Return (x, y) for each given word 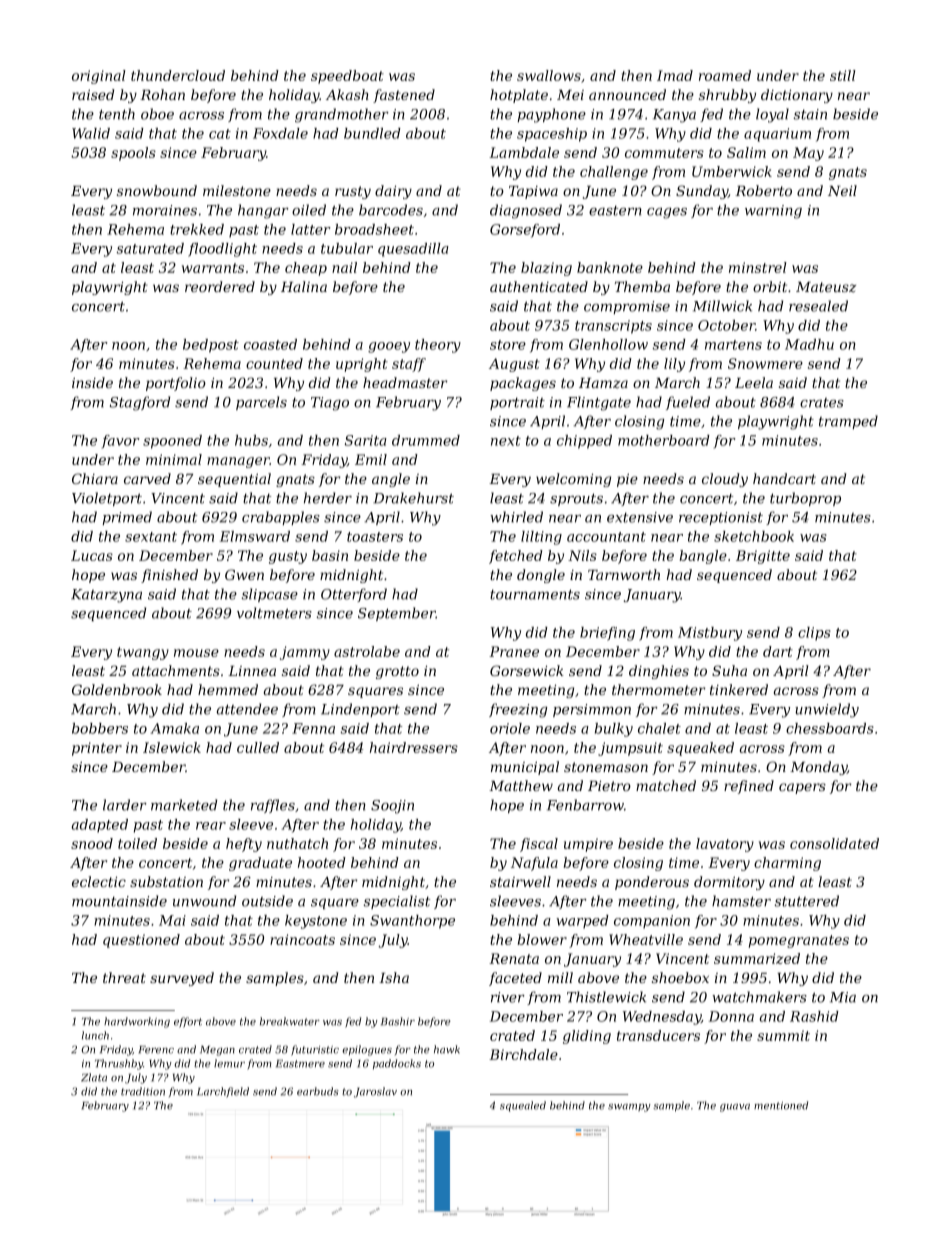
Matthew (521, 785)
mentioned (781, 1105)
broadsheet (374, 229)
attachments (176, 670)
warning (773, 212)
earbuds (318, 1091)
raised (93, 94)
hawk (447, 1049)
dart (778, 651)
